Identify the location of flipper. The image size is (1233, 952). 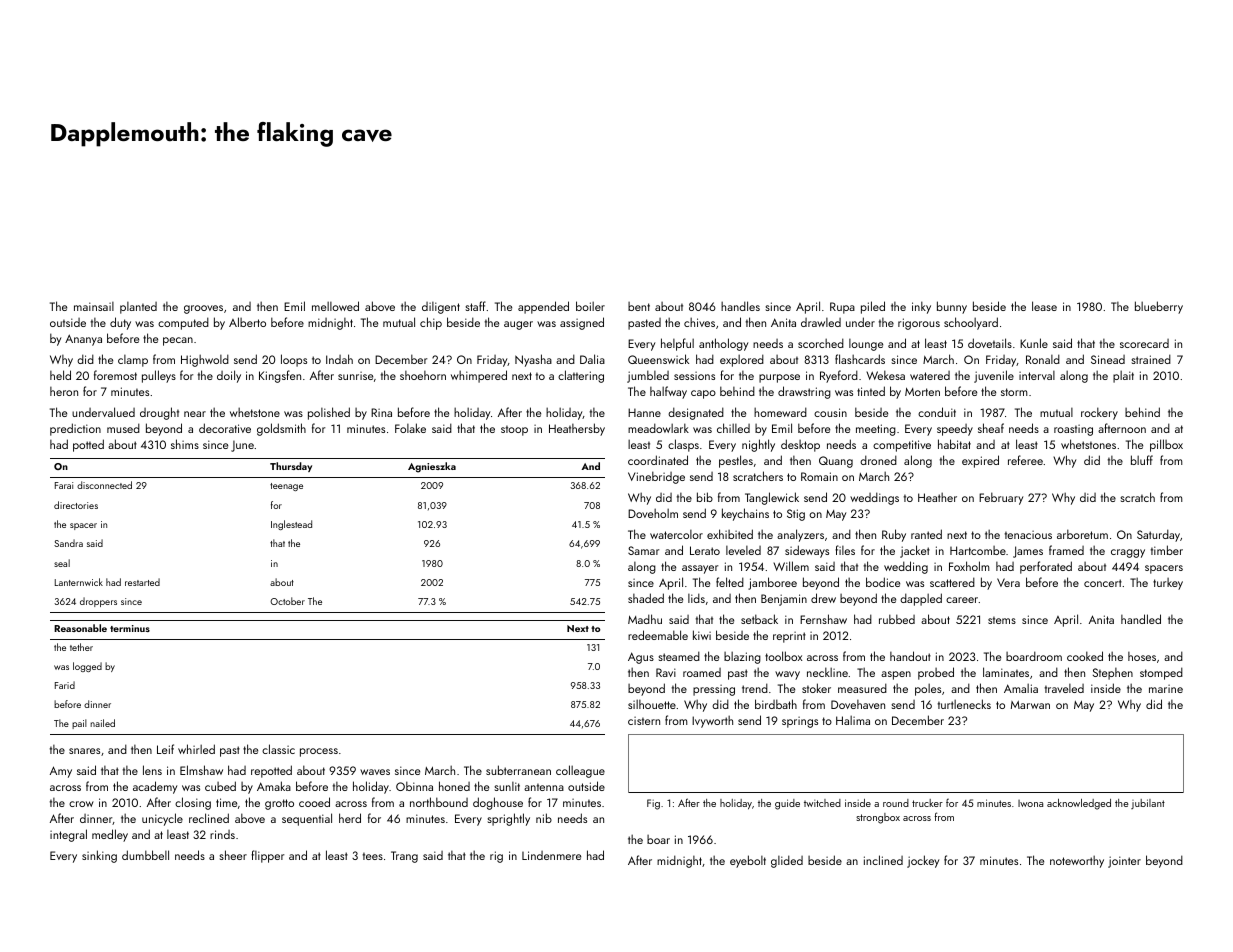
(267, 856).
